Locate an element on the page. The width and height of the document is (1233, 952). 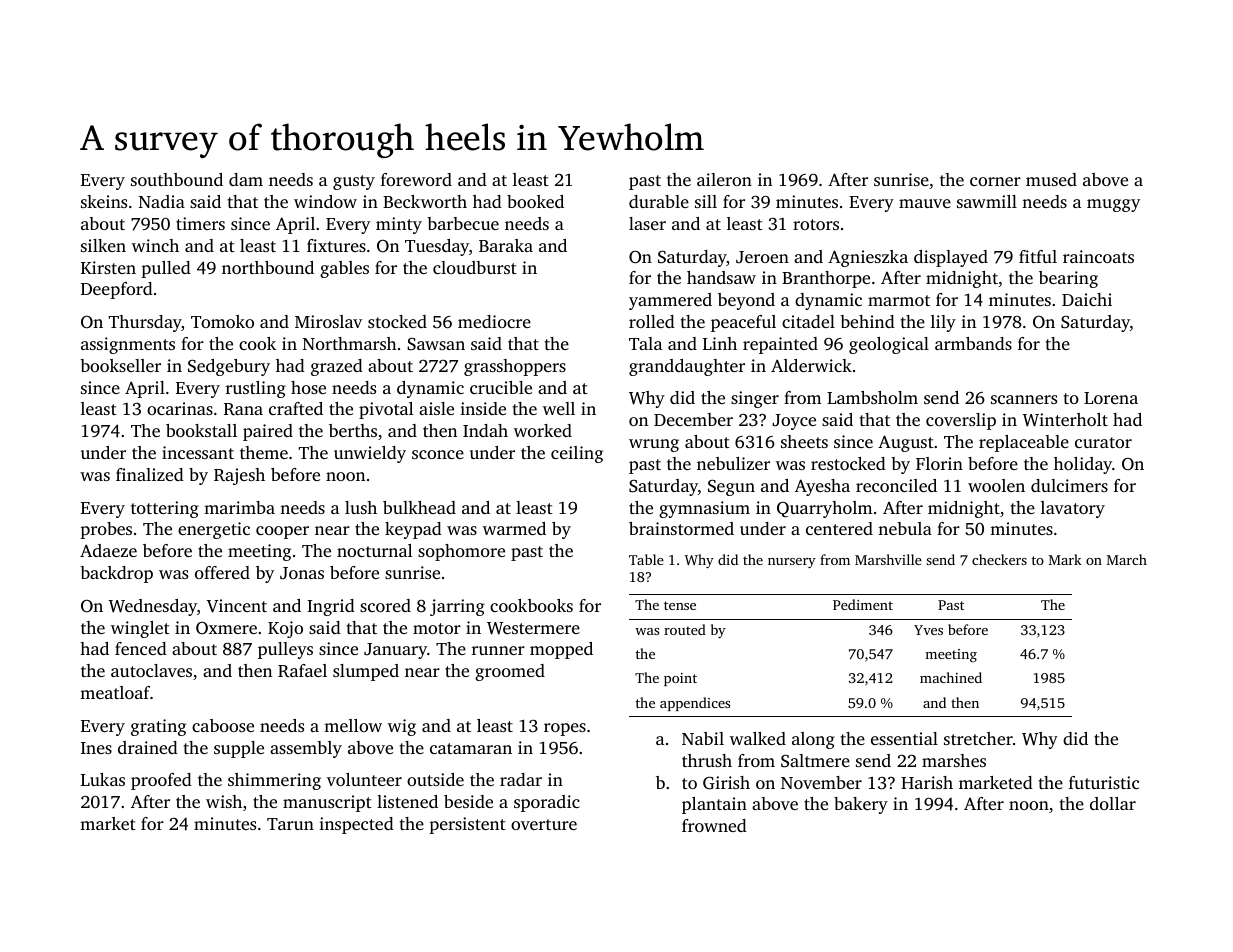
bulkhead is located at coordinates (419, 507).
